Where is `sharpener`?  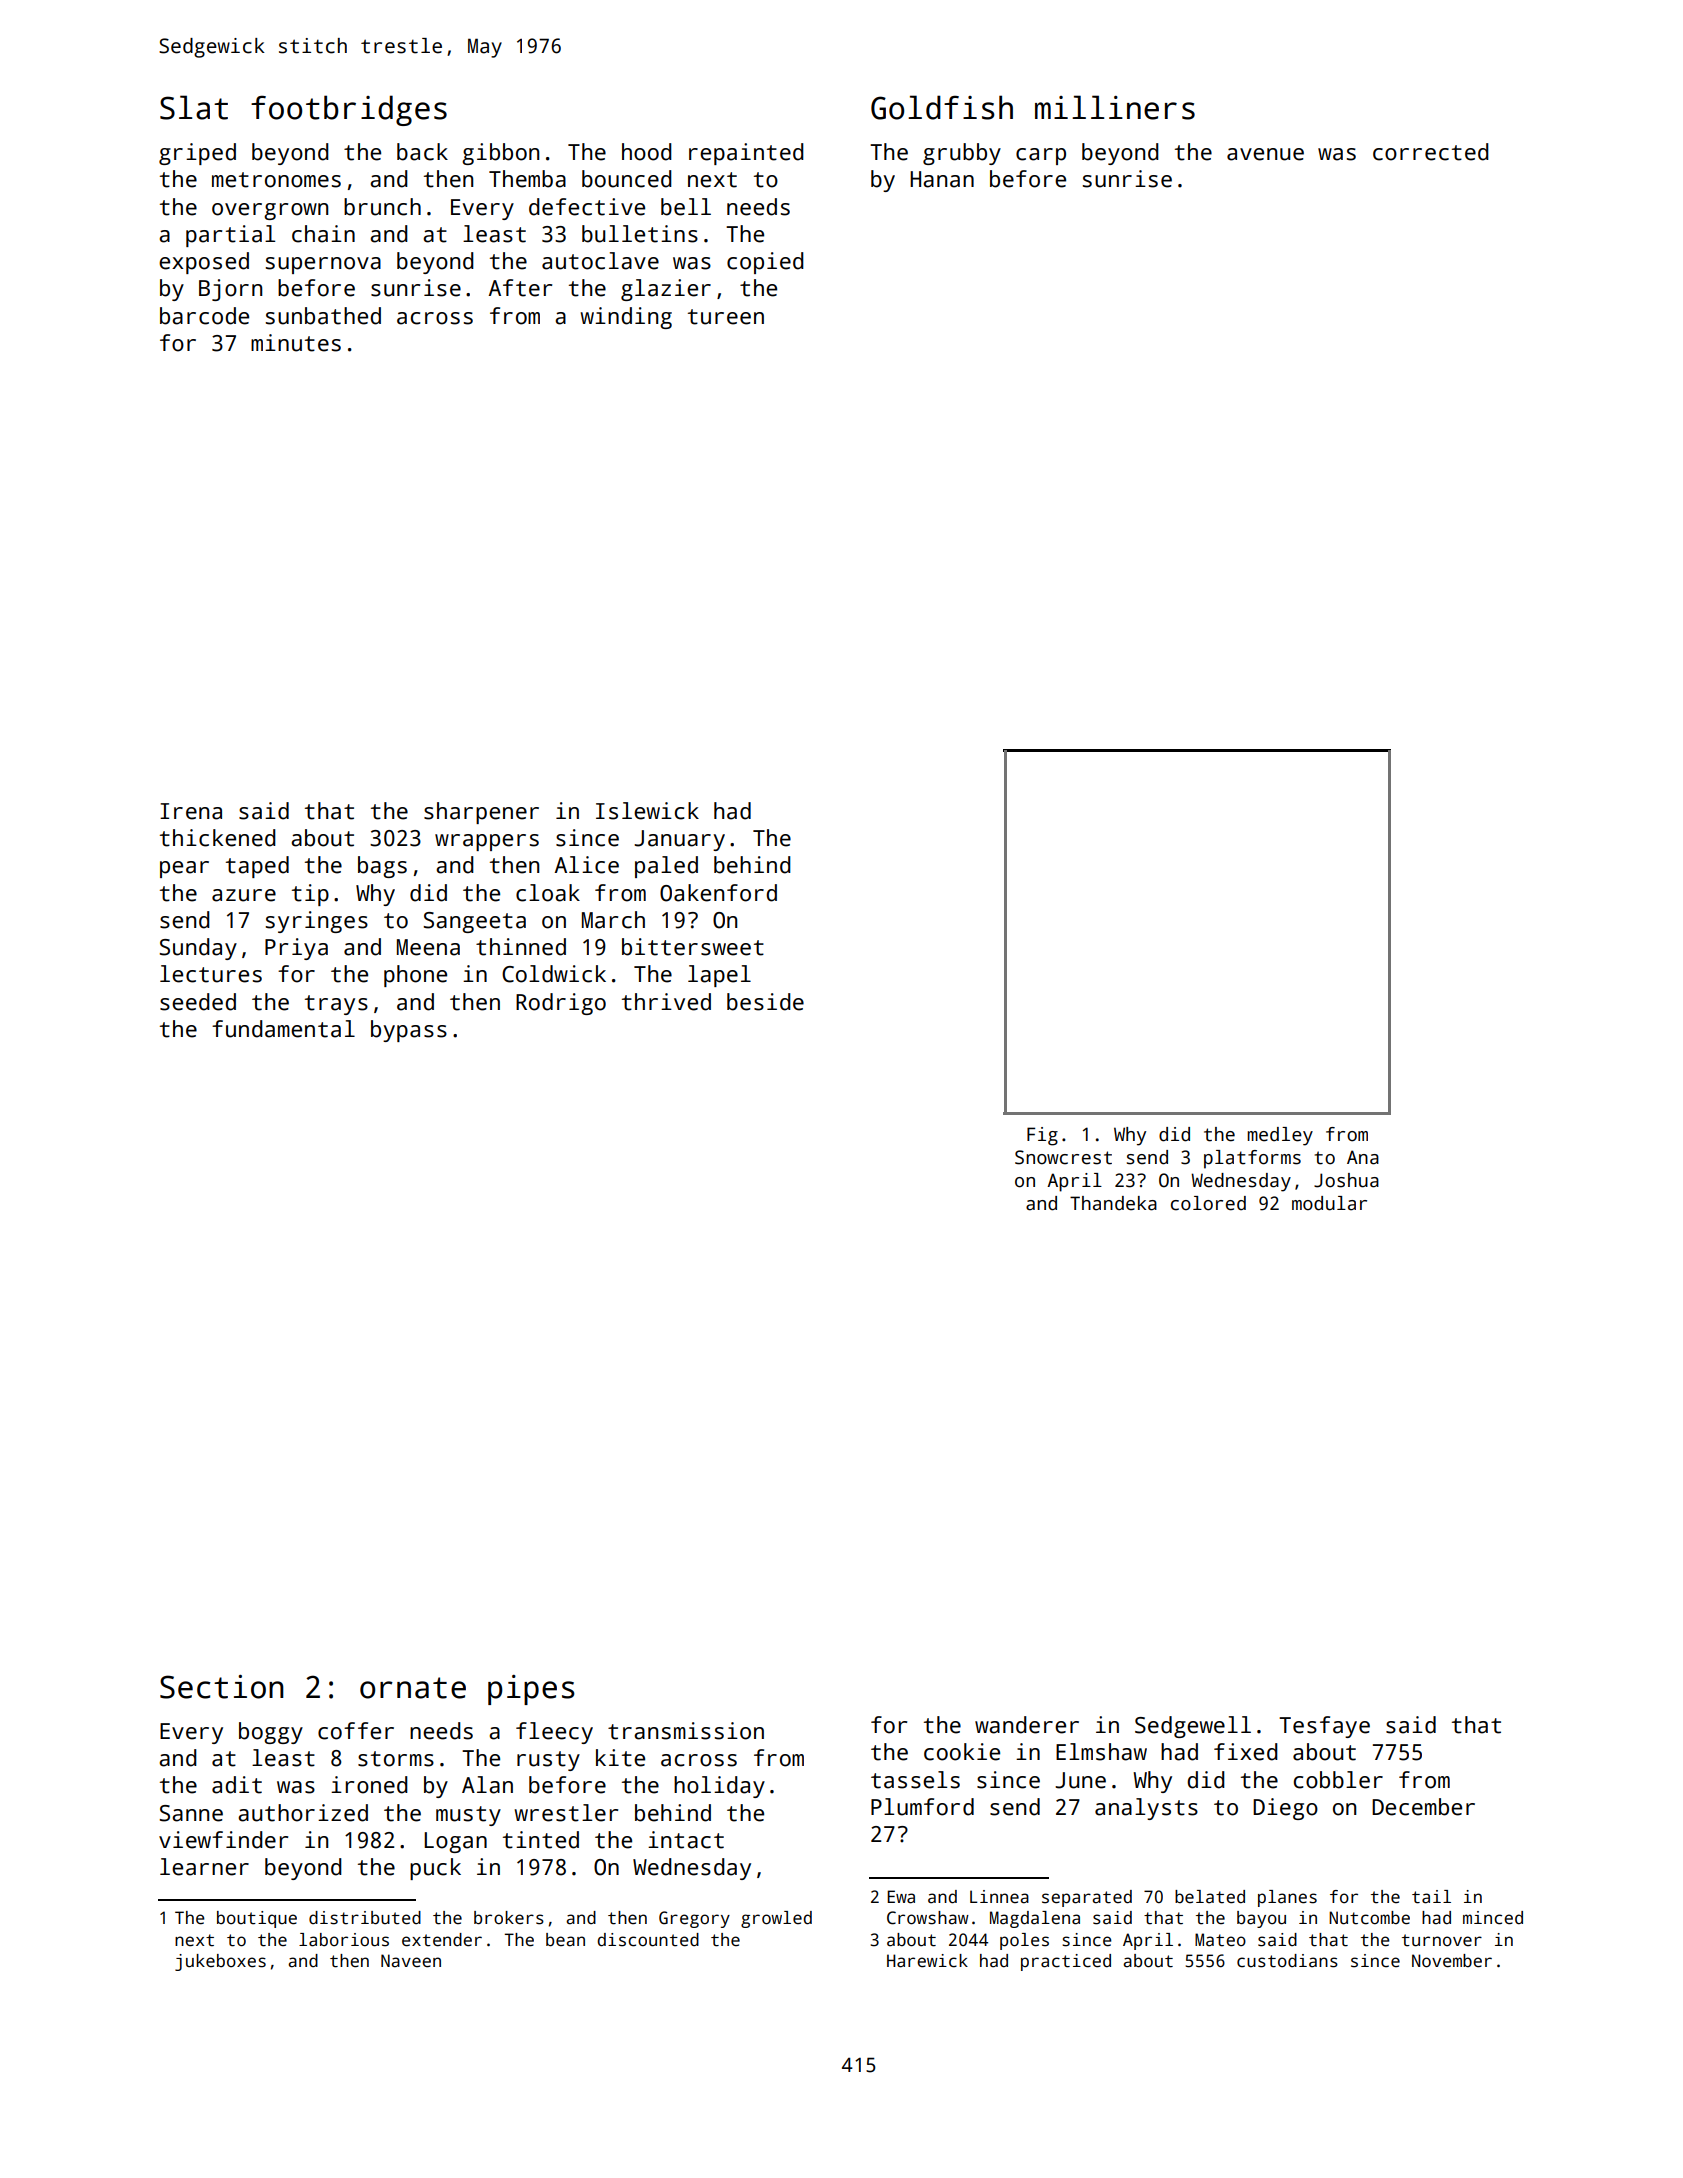
sharpener is located at coordinates (481, 813).
